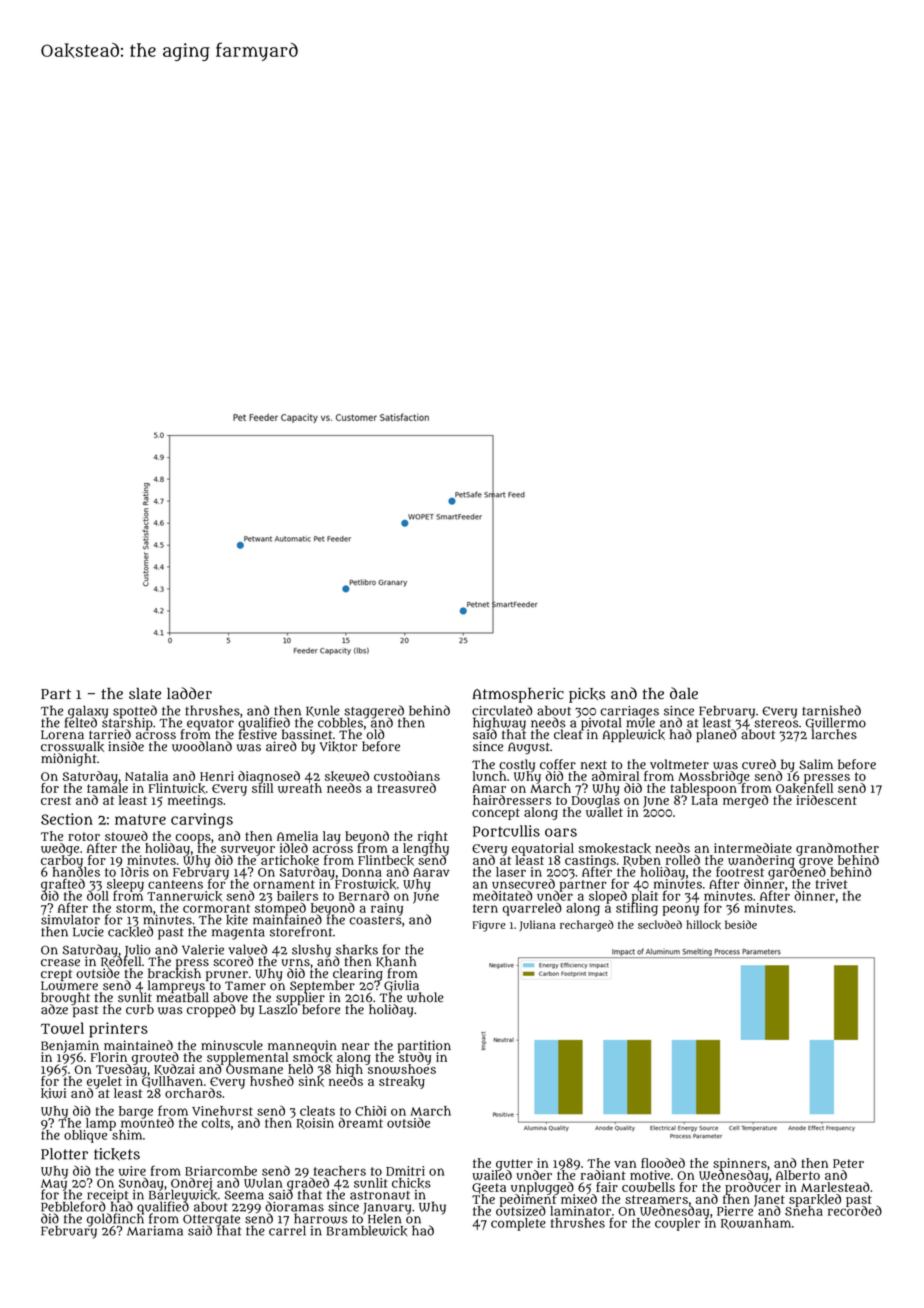 This document has width=924, height=1308. I want to click on slate, so click(145, 694).
